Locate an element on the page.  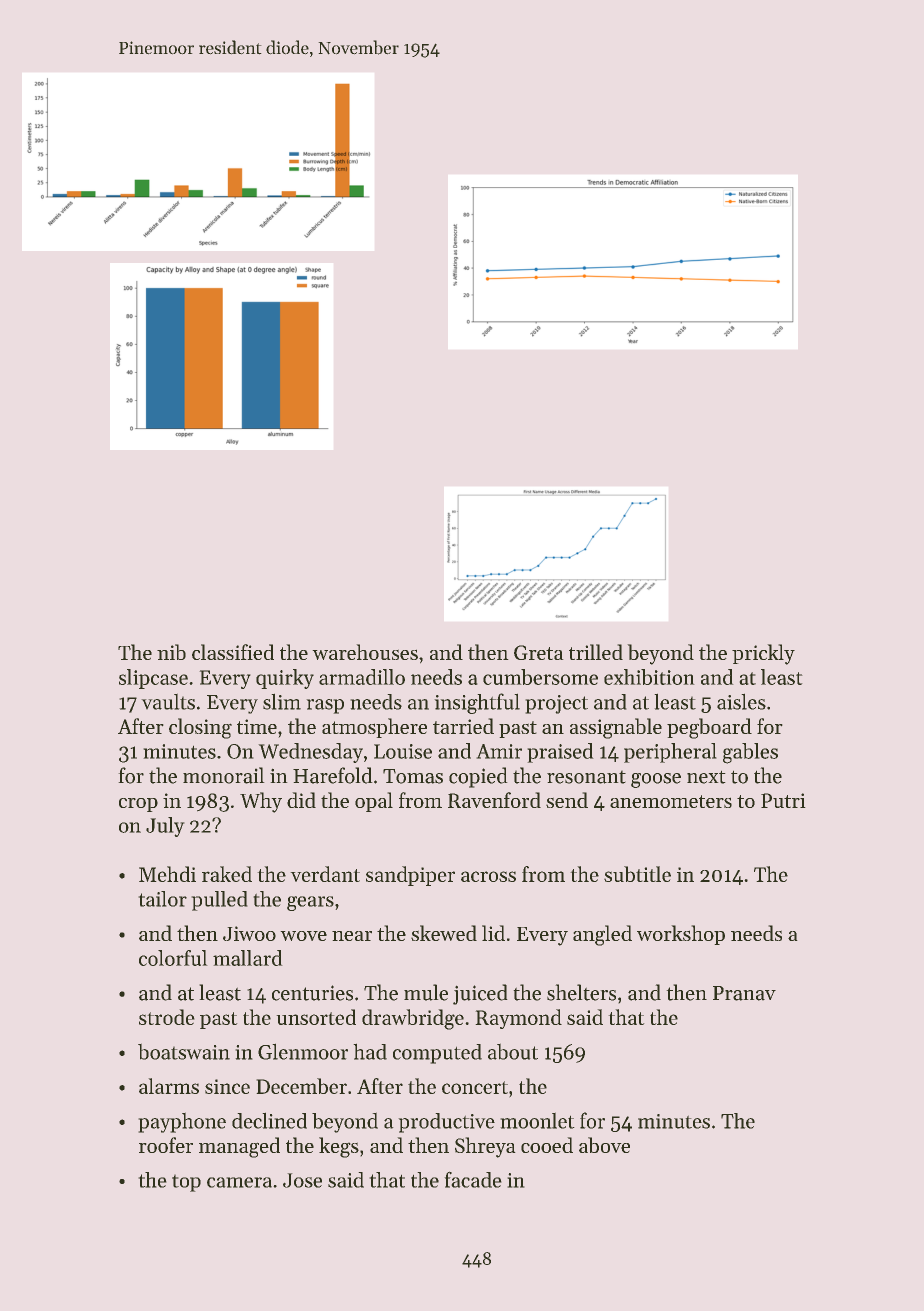
Ravenford is located at coordinates (494, 800).
